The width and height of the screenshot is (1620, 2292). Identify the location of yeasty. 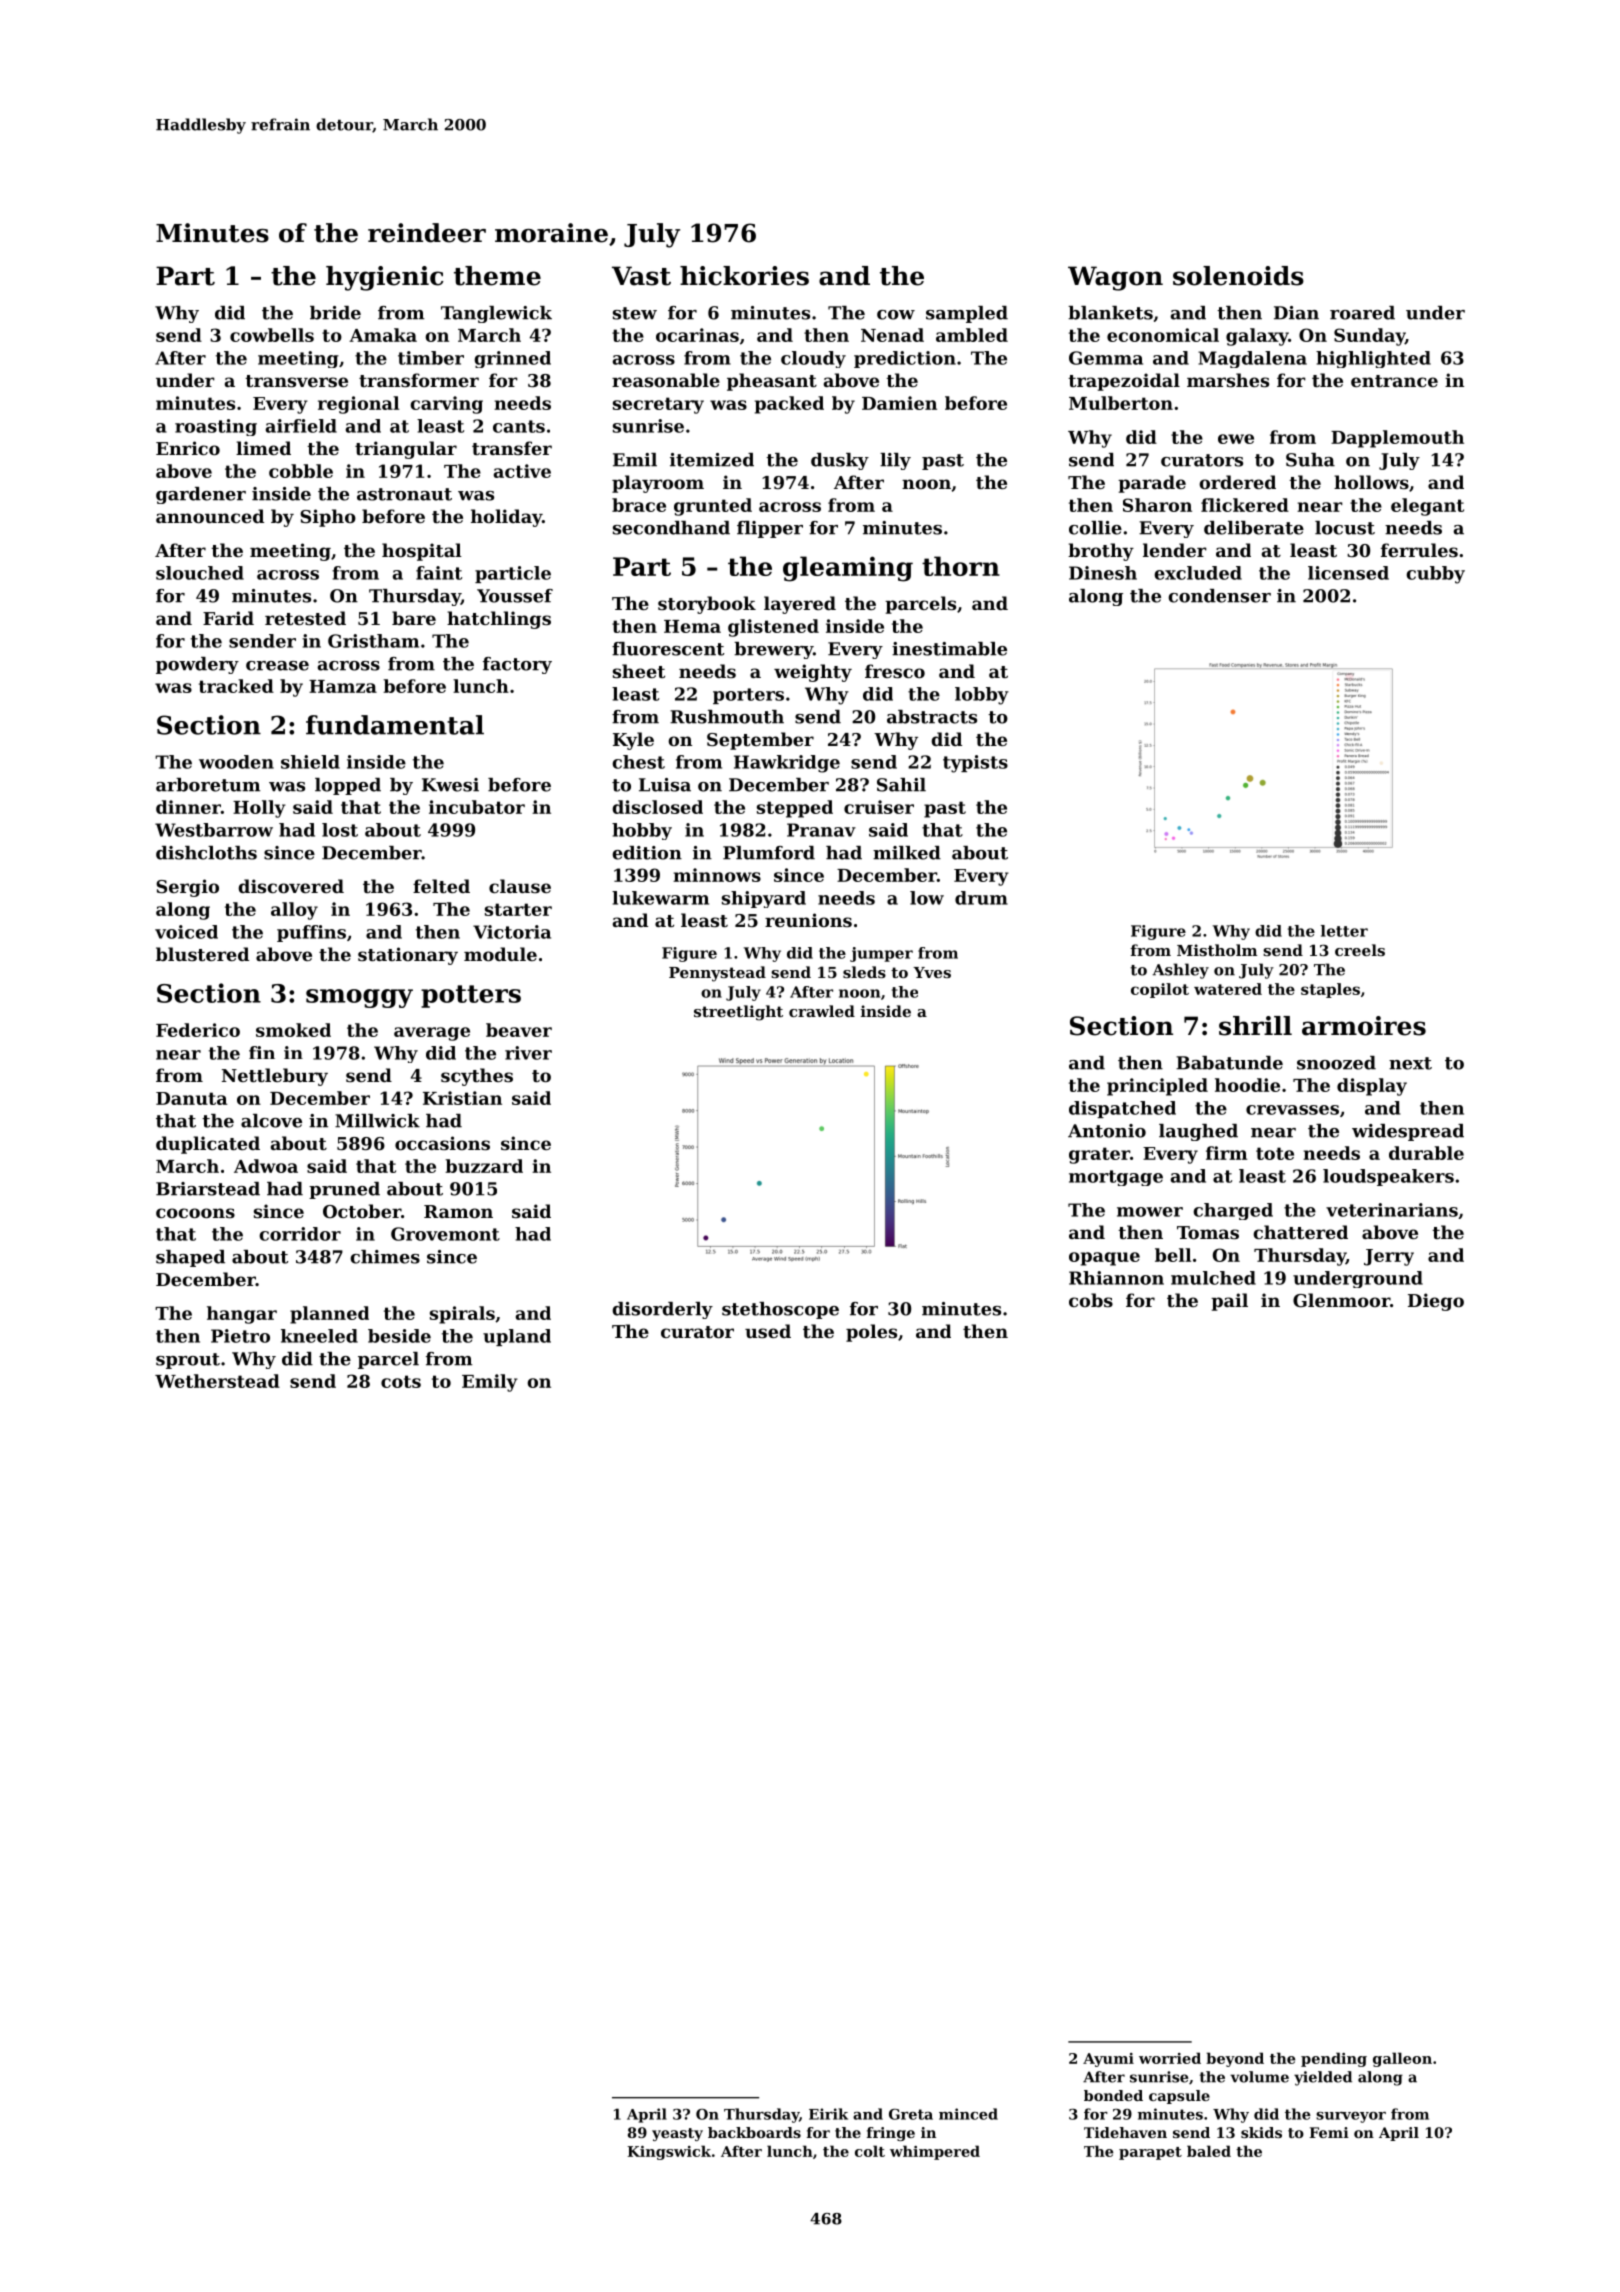
(677, 2134).
